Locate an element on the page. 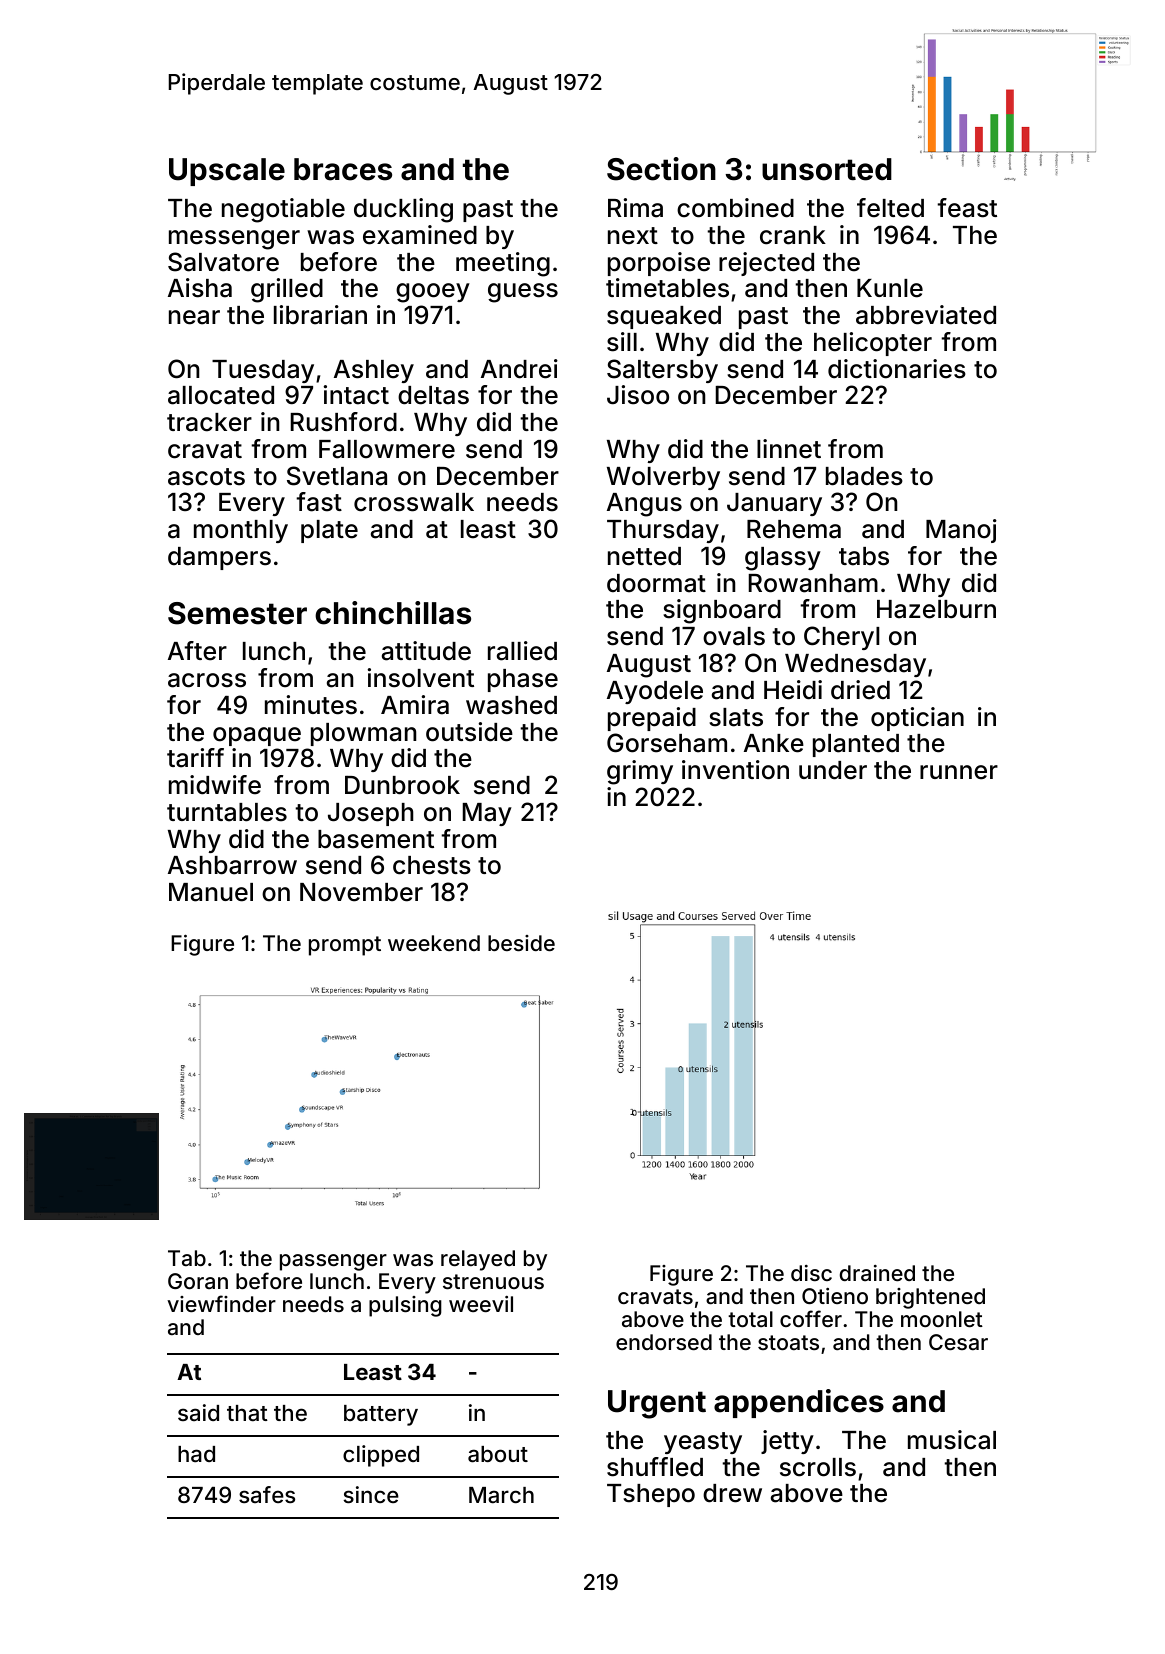 This image has width=1165, height=1654. Heidi is located at coordinates (793, 690).
